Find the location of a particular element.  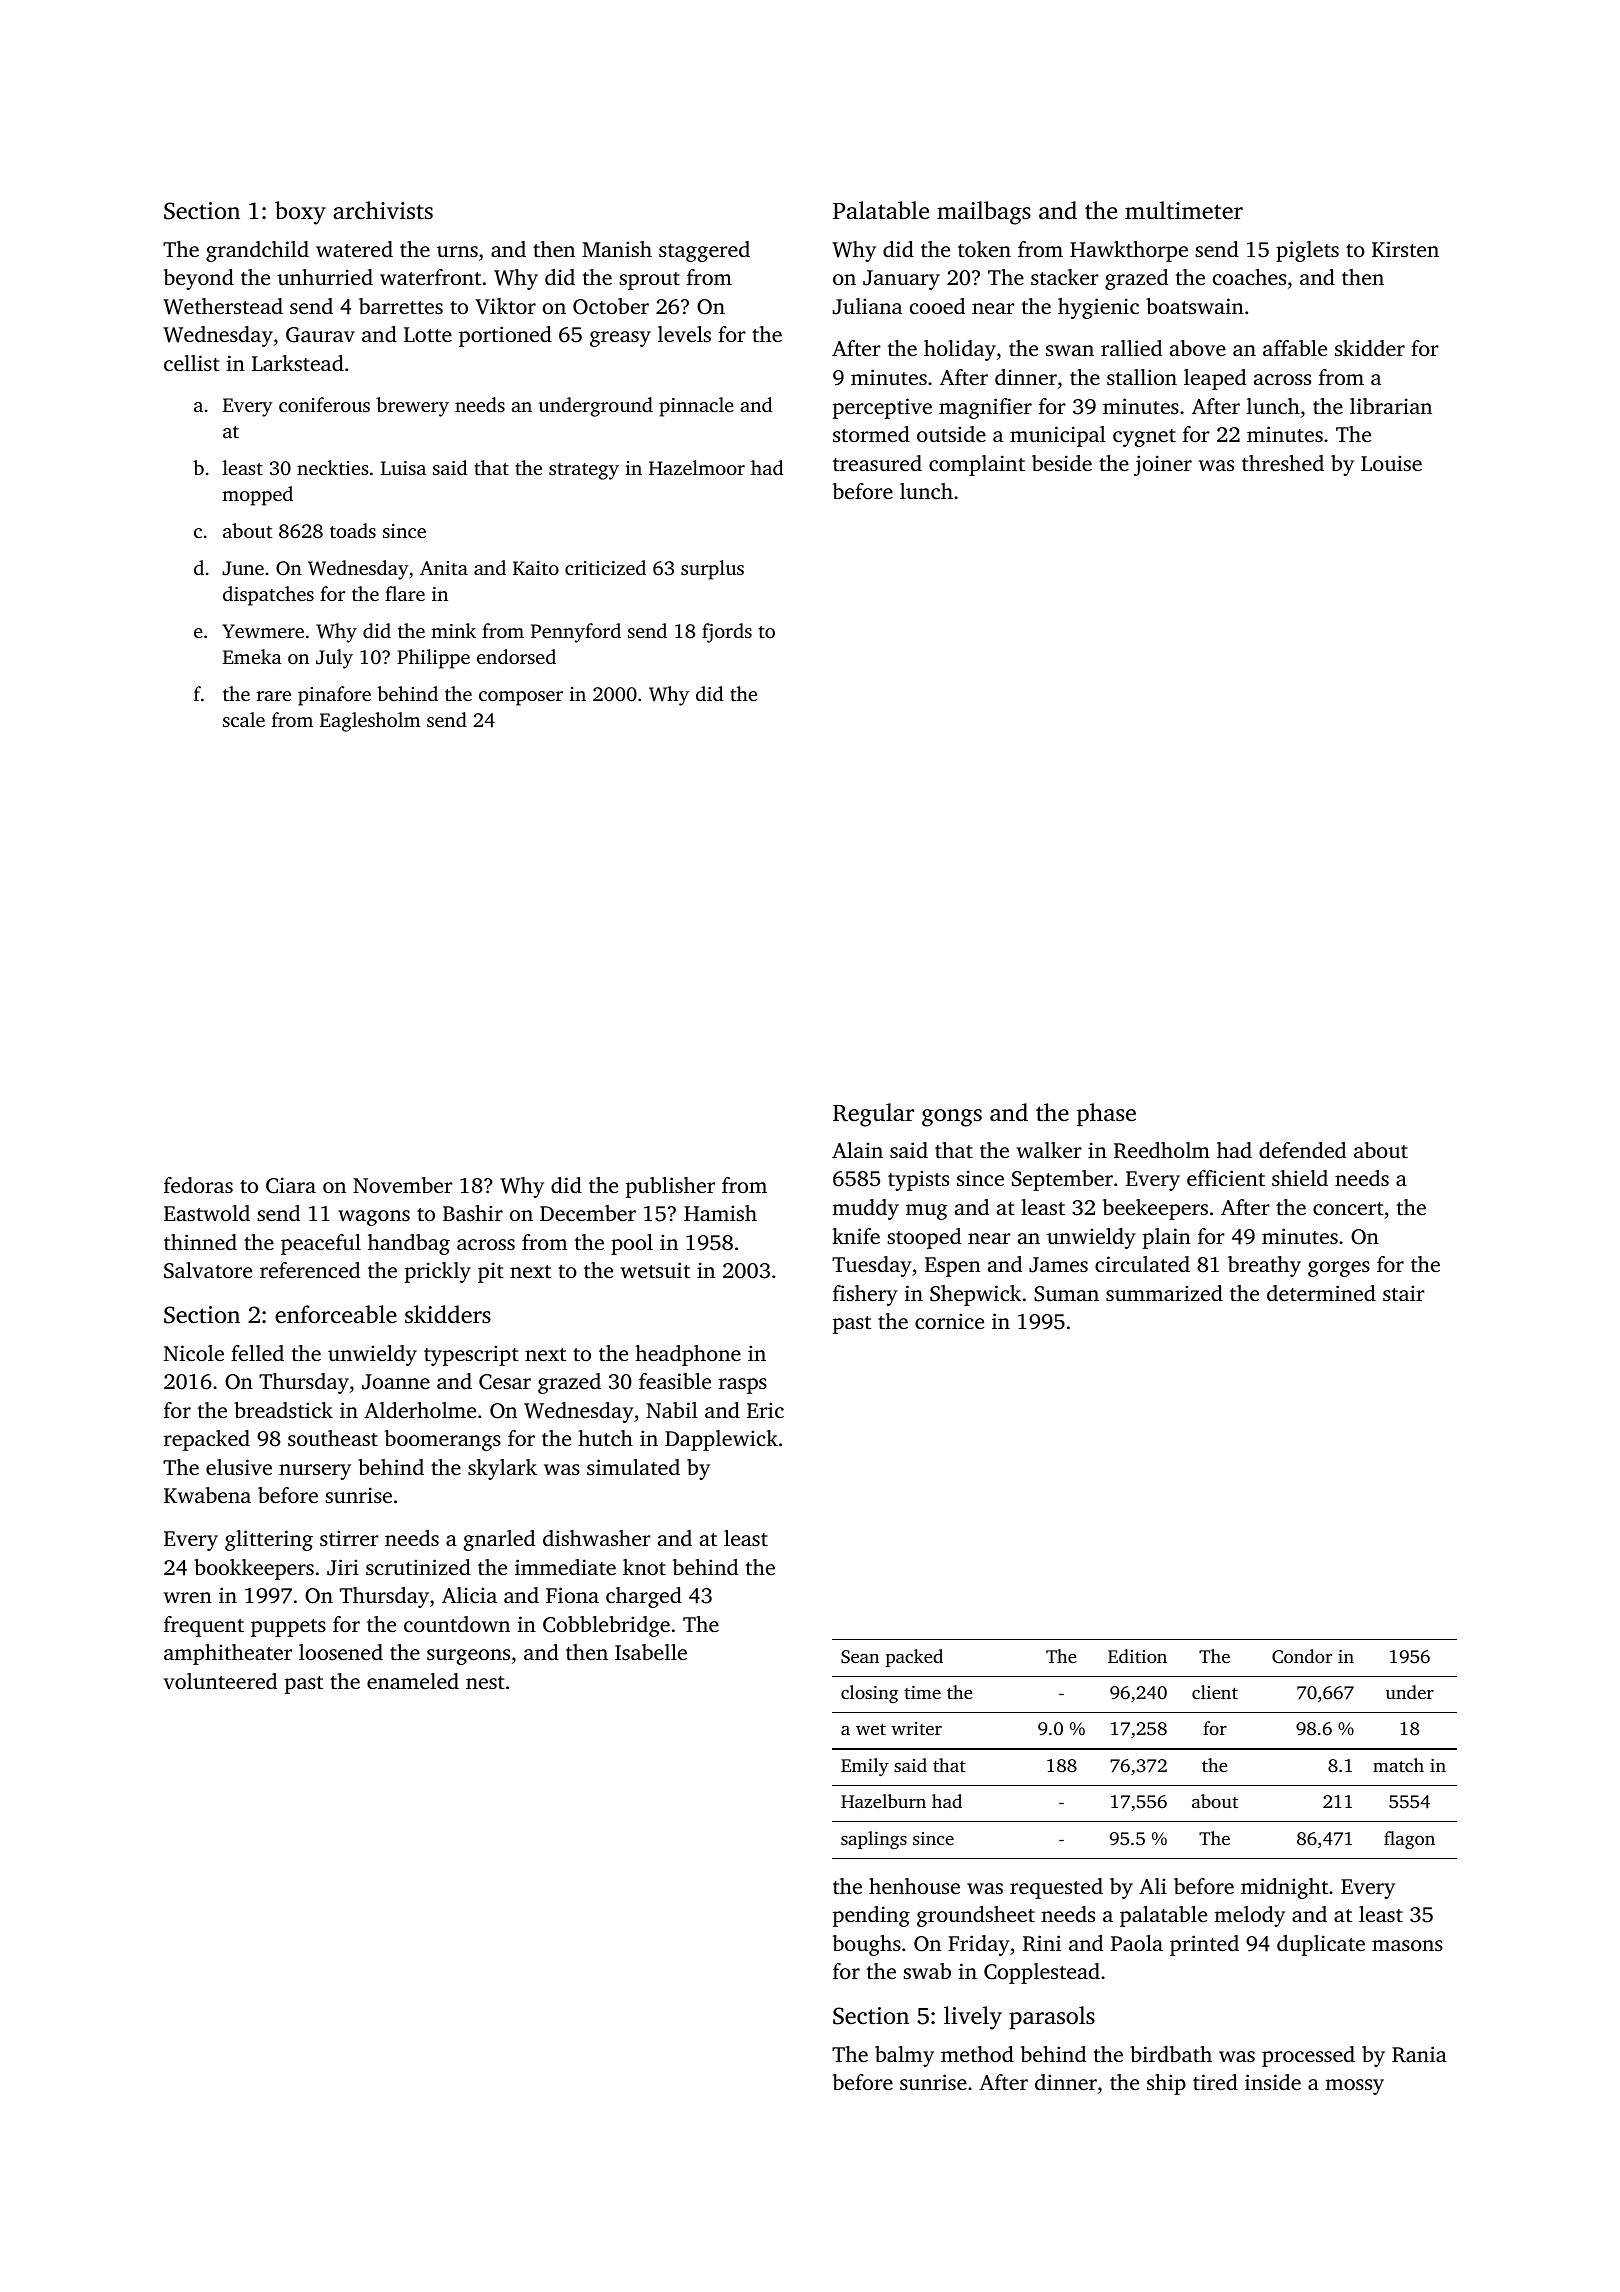

Eaglesholm is located at coordinates (370, 722).
